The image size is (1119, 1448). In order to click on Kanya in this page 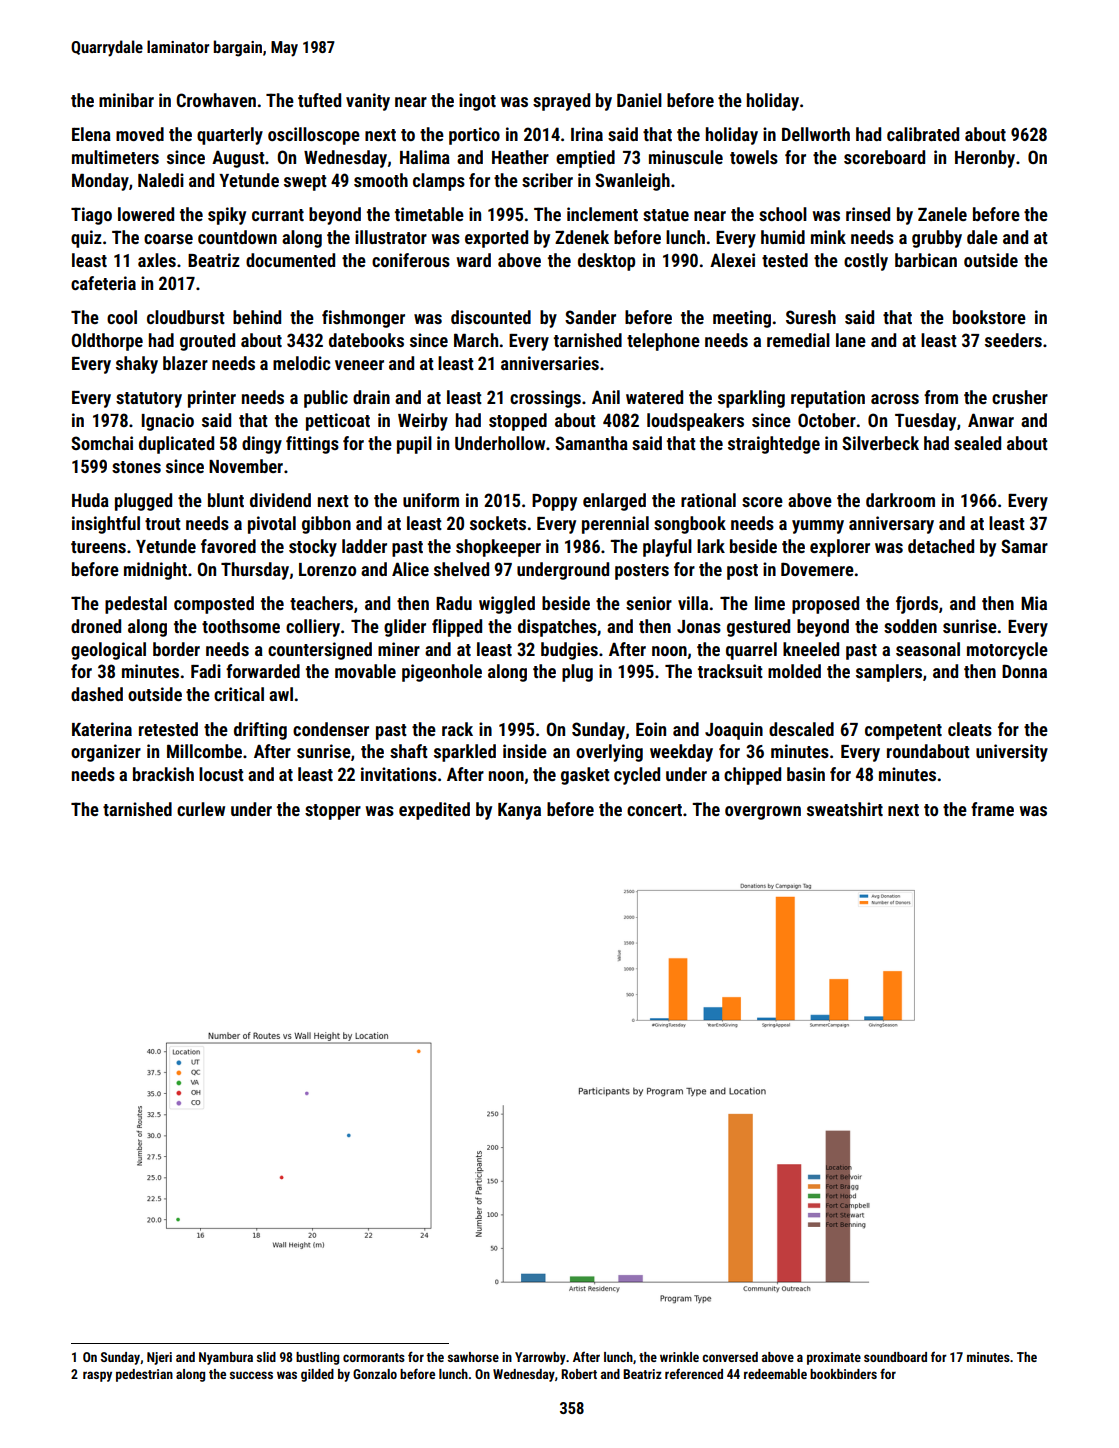, I will do `click(519, 811)`.
